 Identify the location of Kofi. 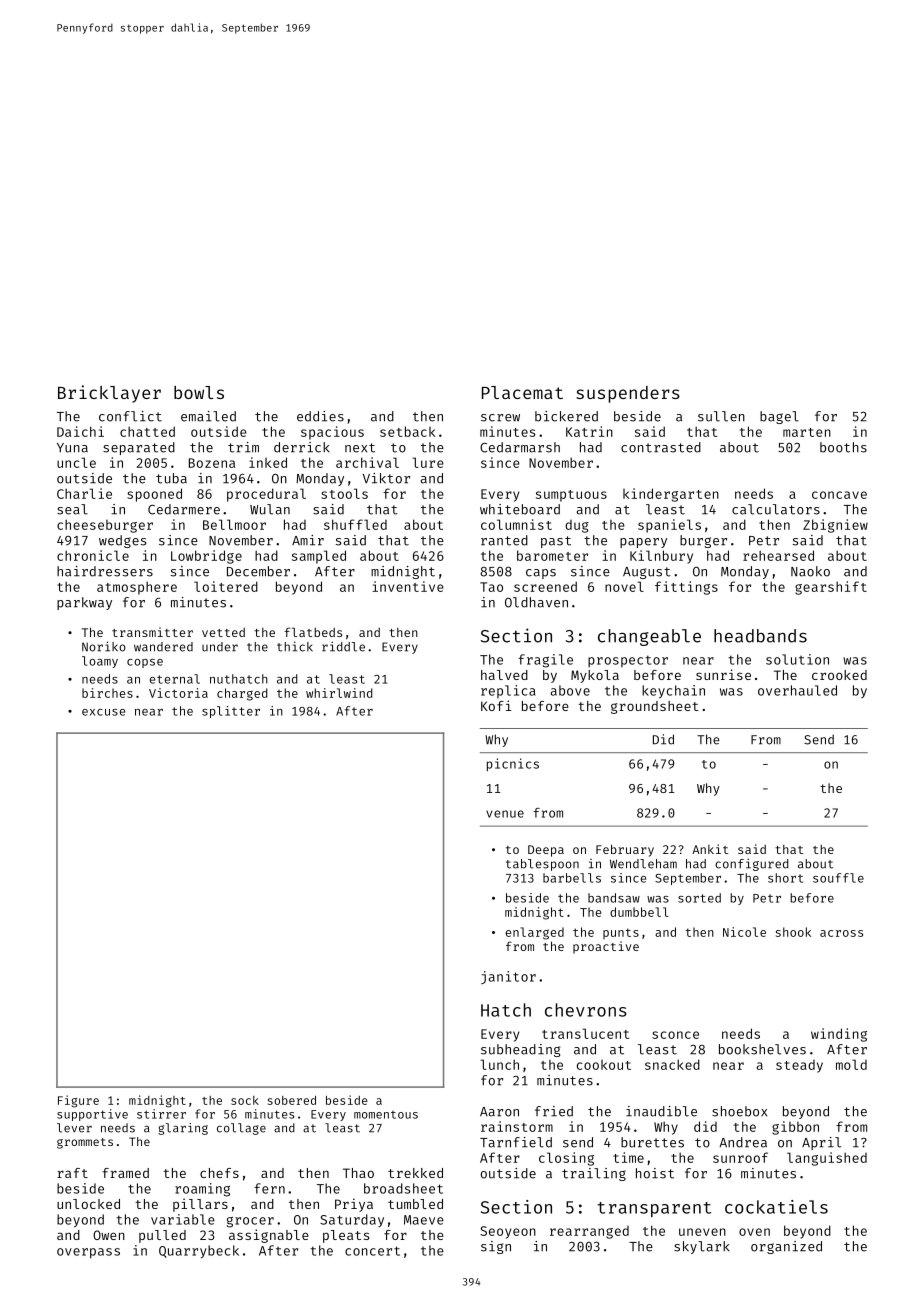
(496, 705).
